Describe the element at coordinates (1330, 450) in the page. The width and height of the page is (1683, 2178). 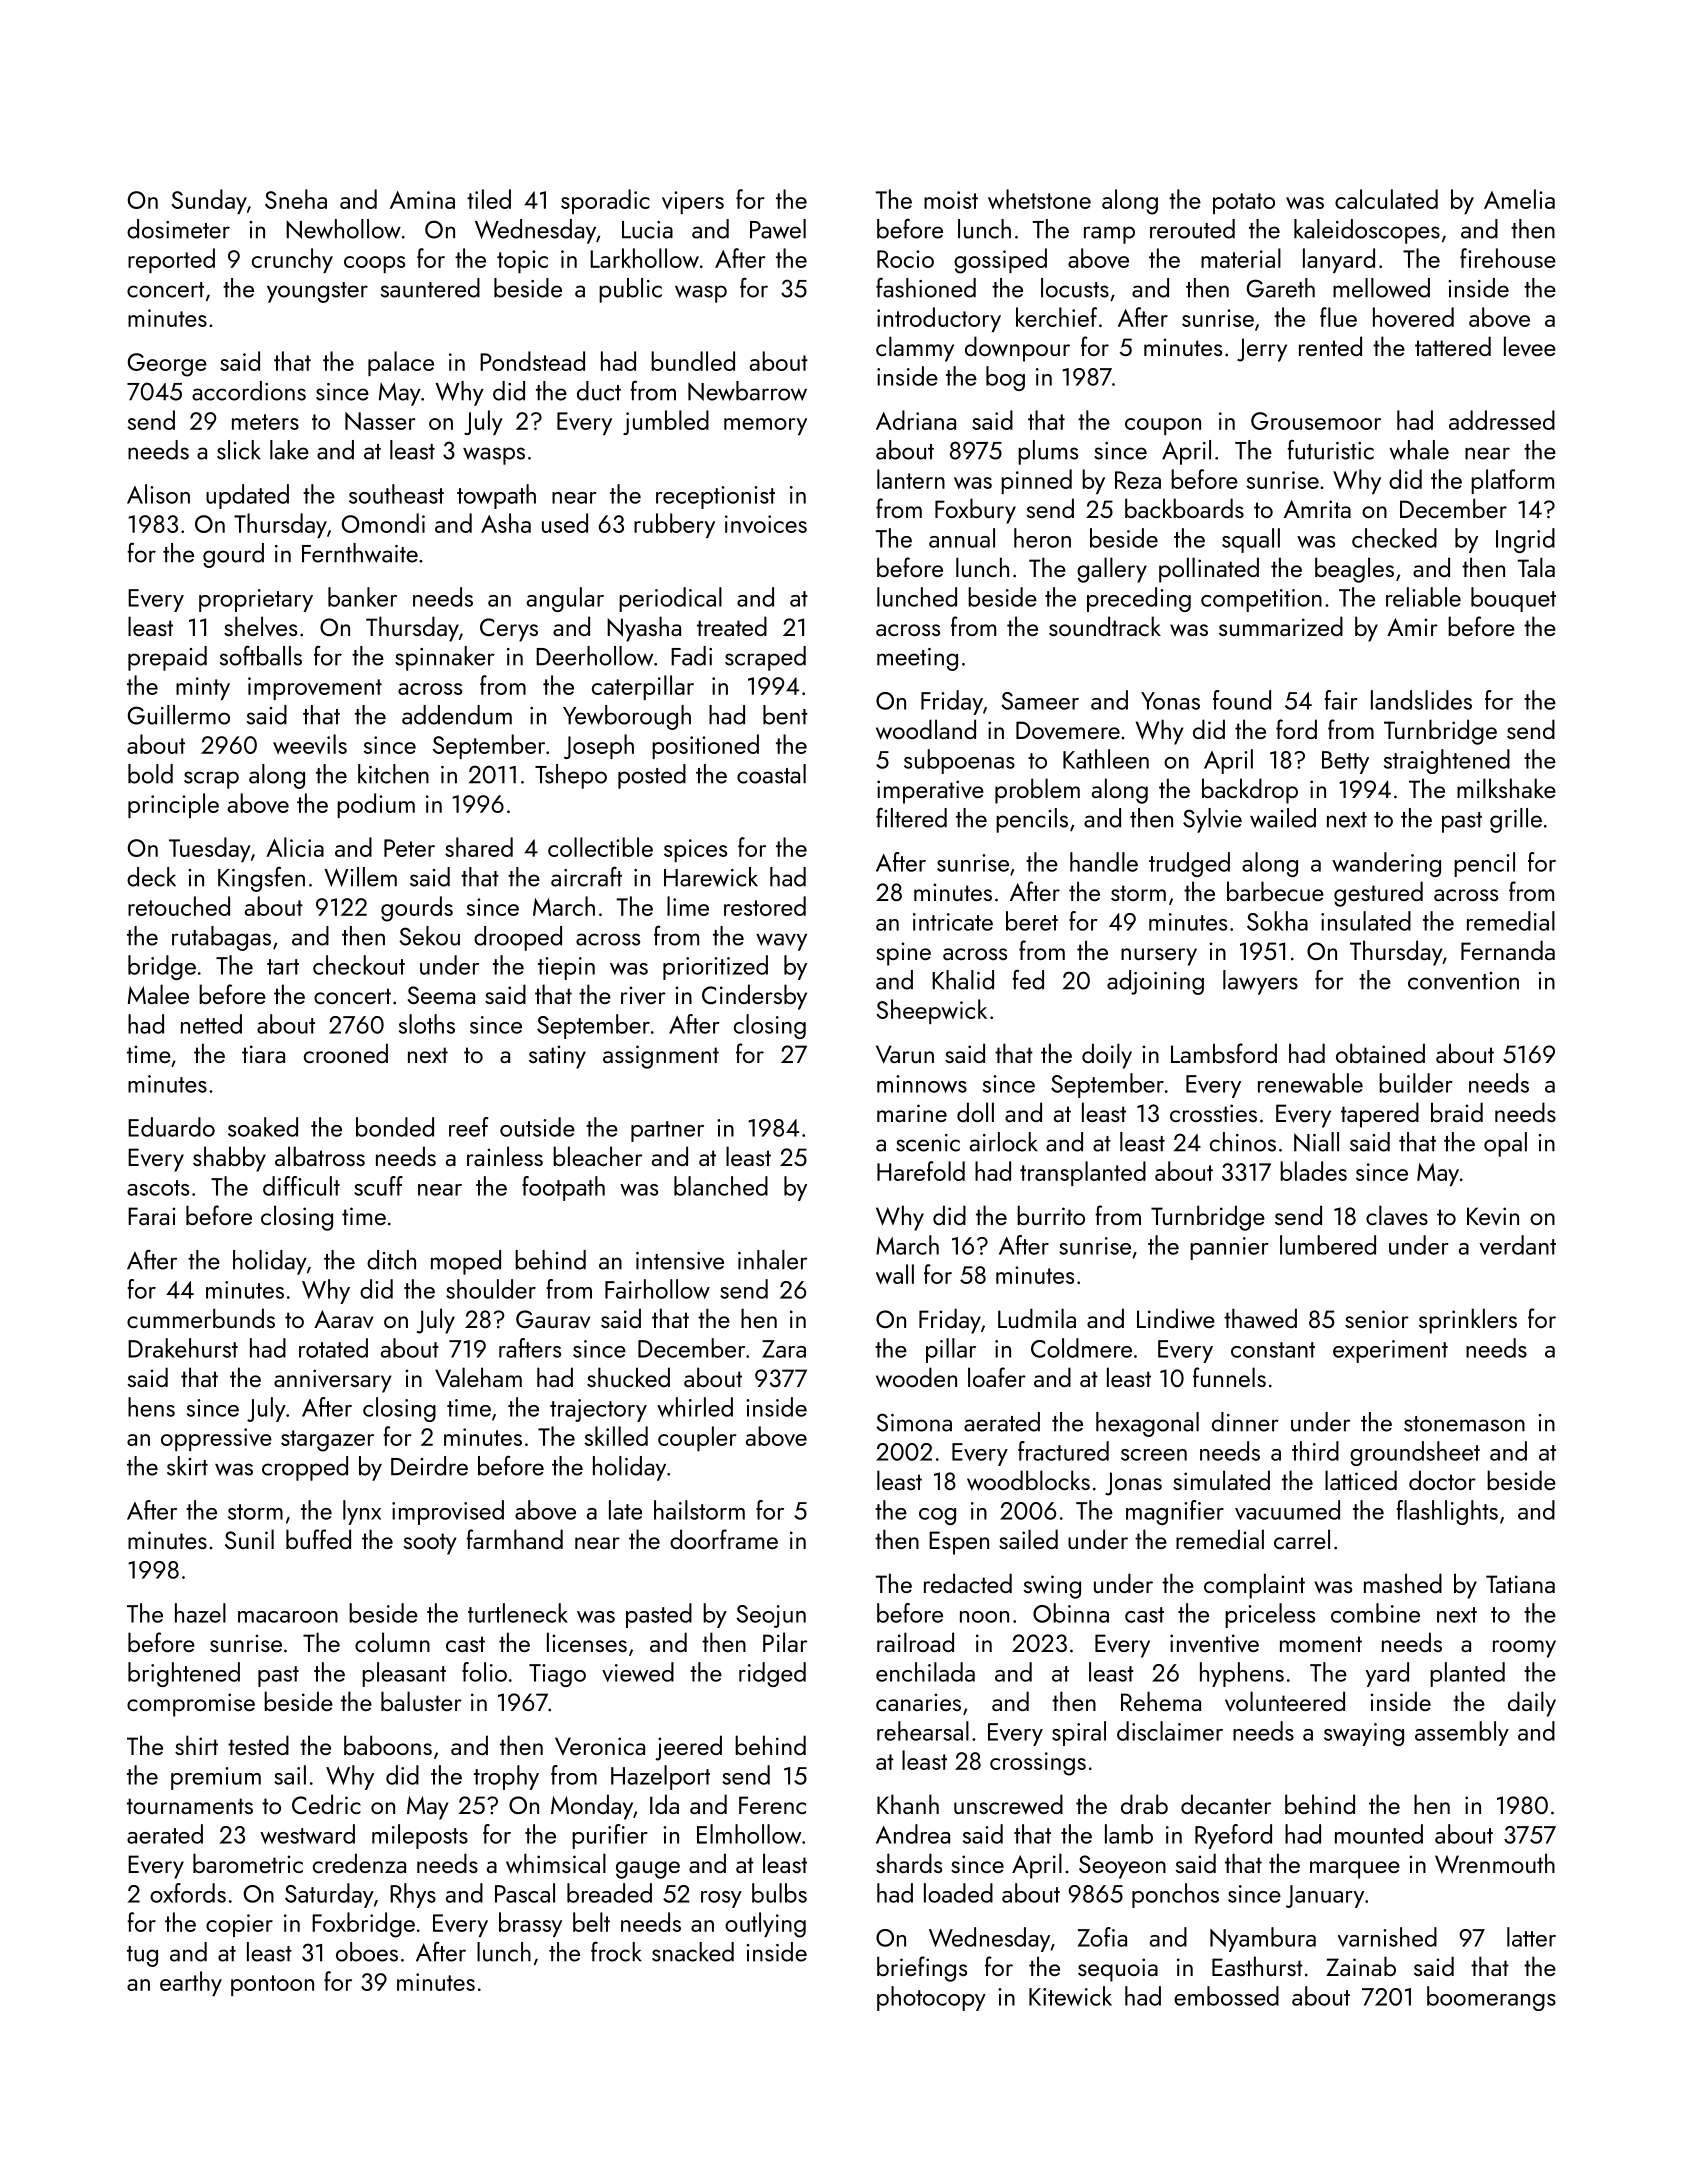
I see `futuristic` at that location.
